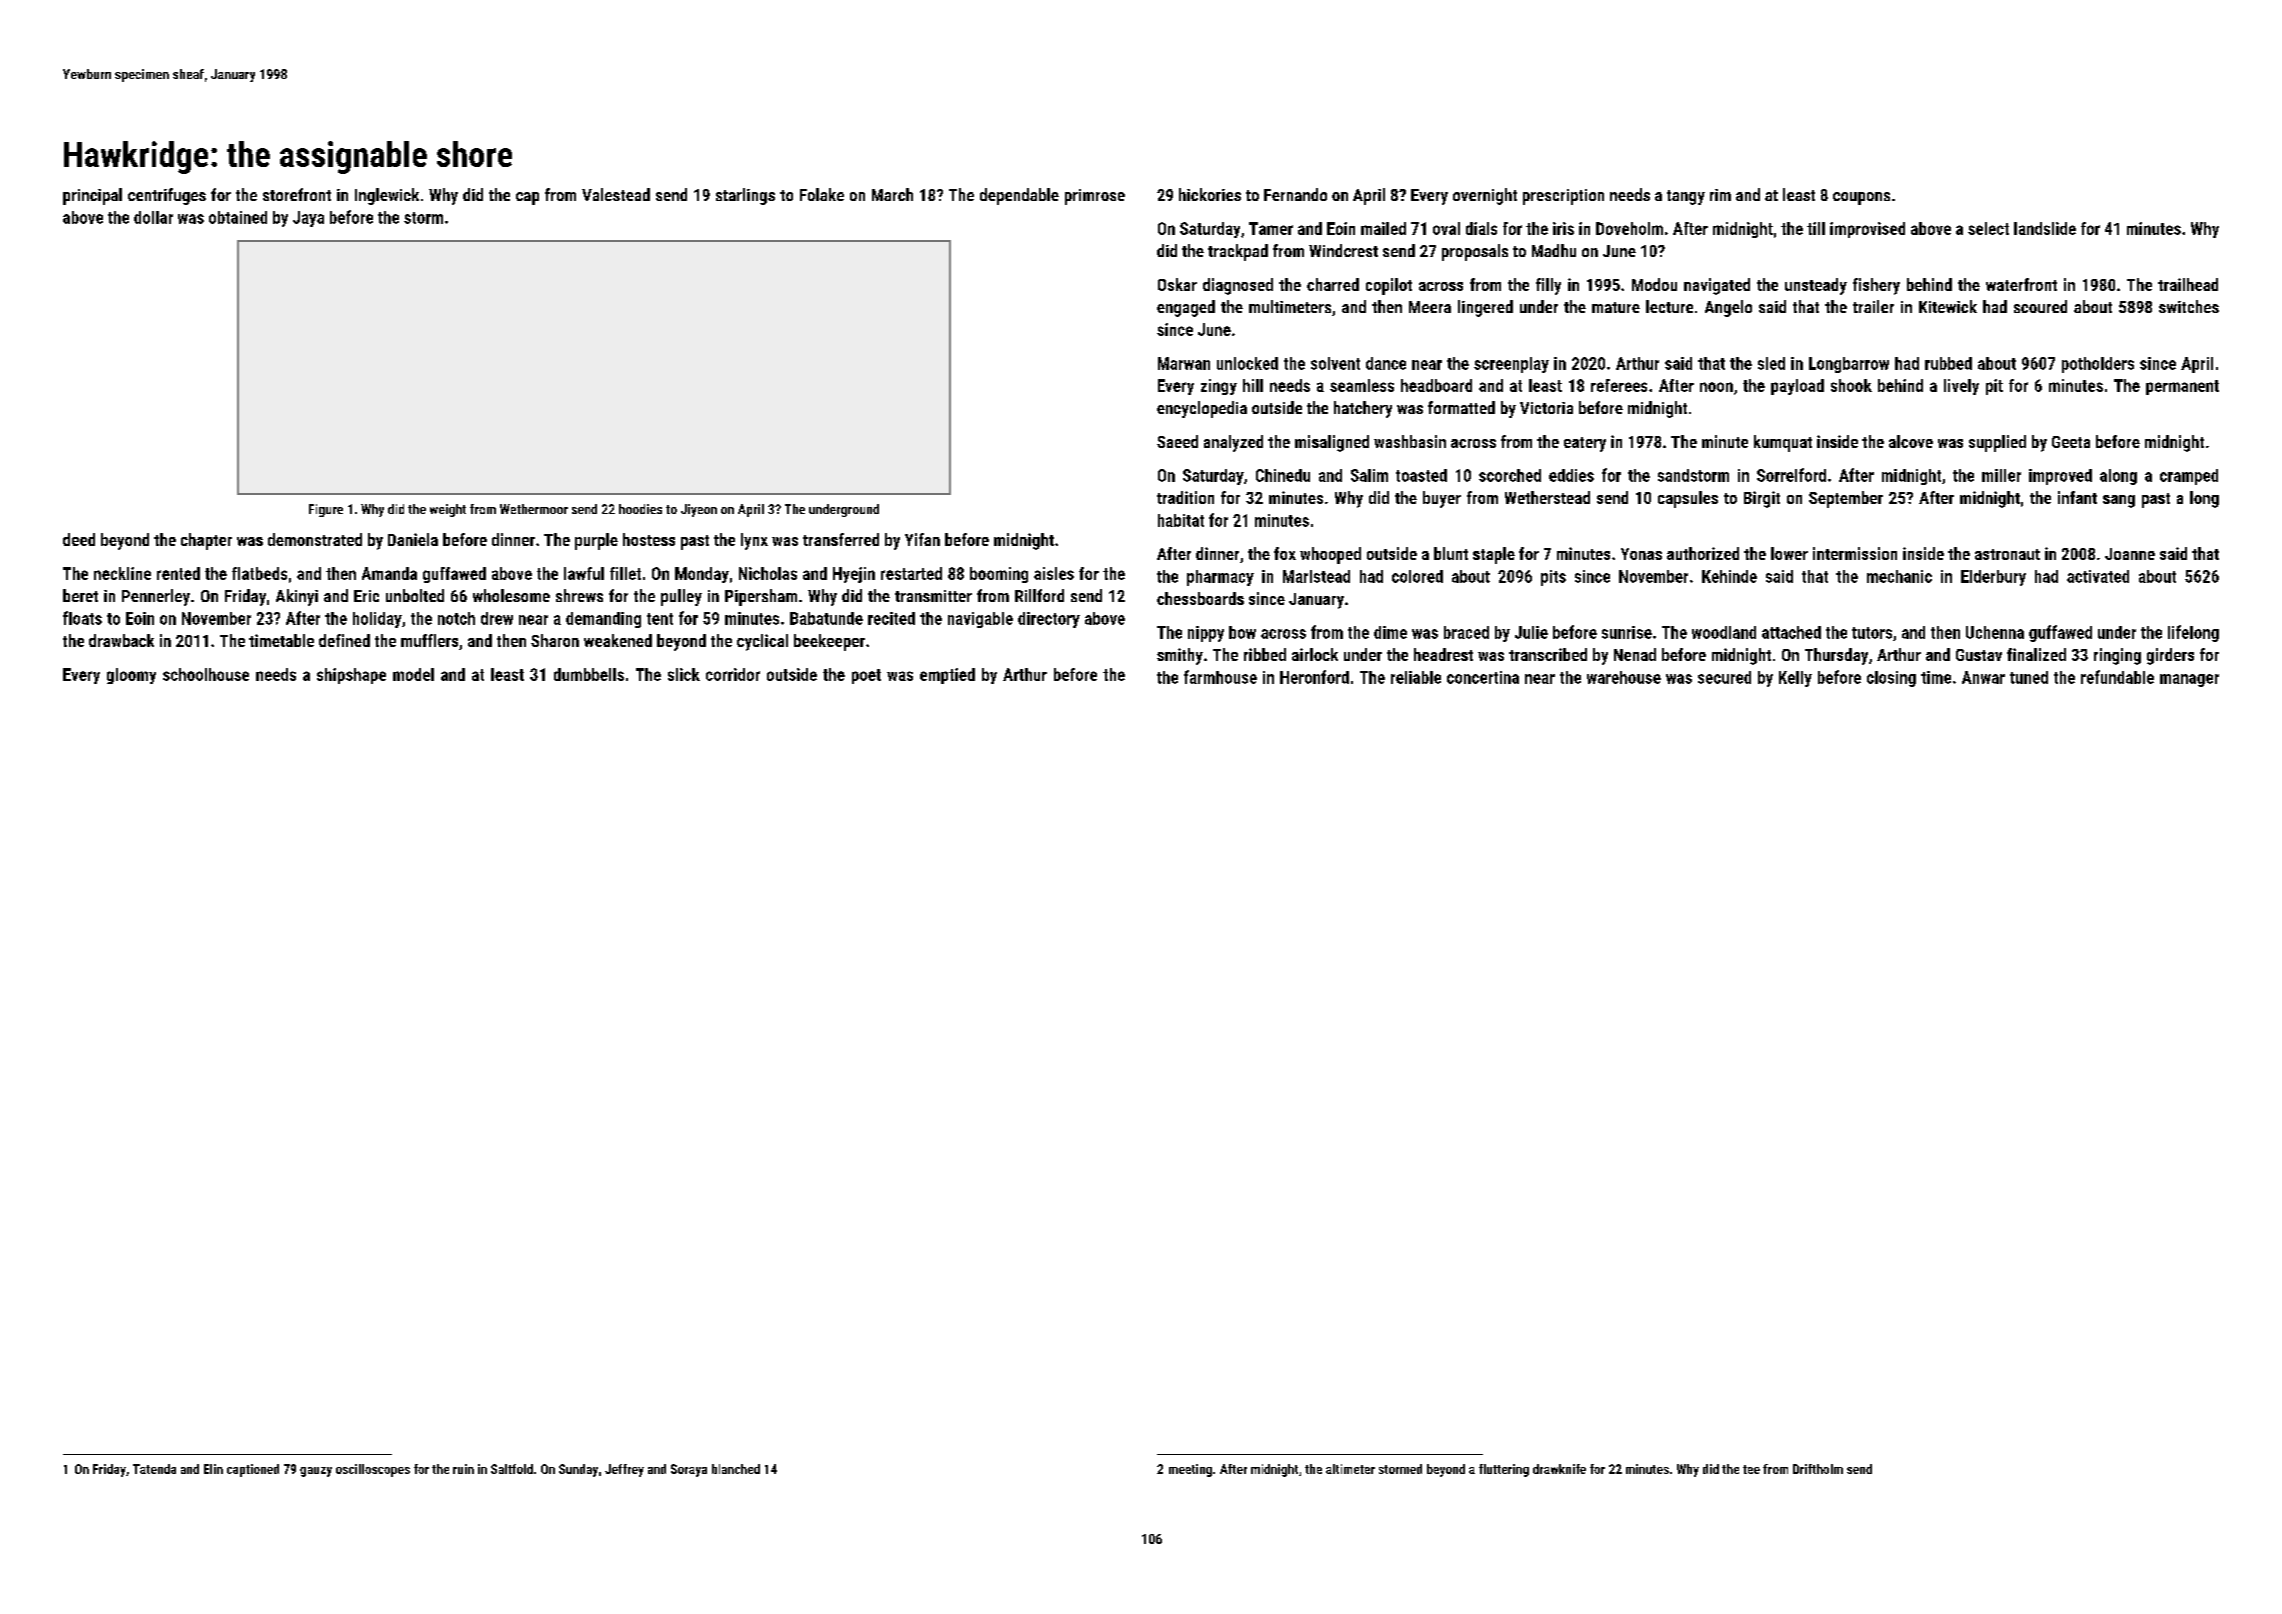  What do you see at coordinates (1019, 196) in the screenshot?
I see `dependable` at bounding box center [1019, 196].
